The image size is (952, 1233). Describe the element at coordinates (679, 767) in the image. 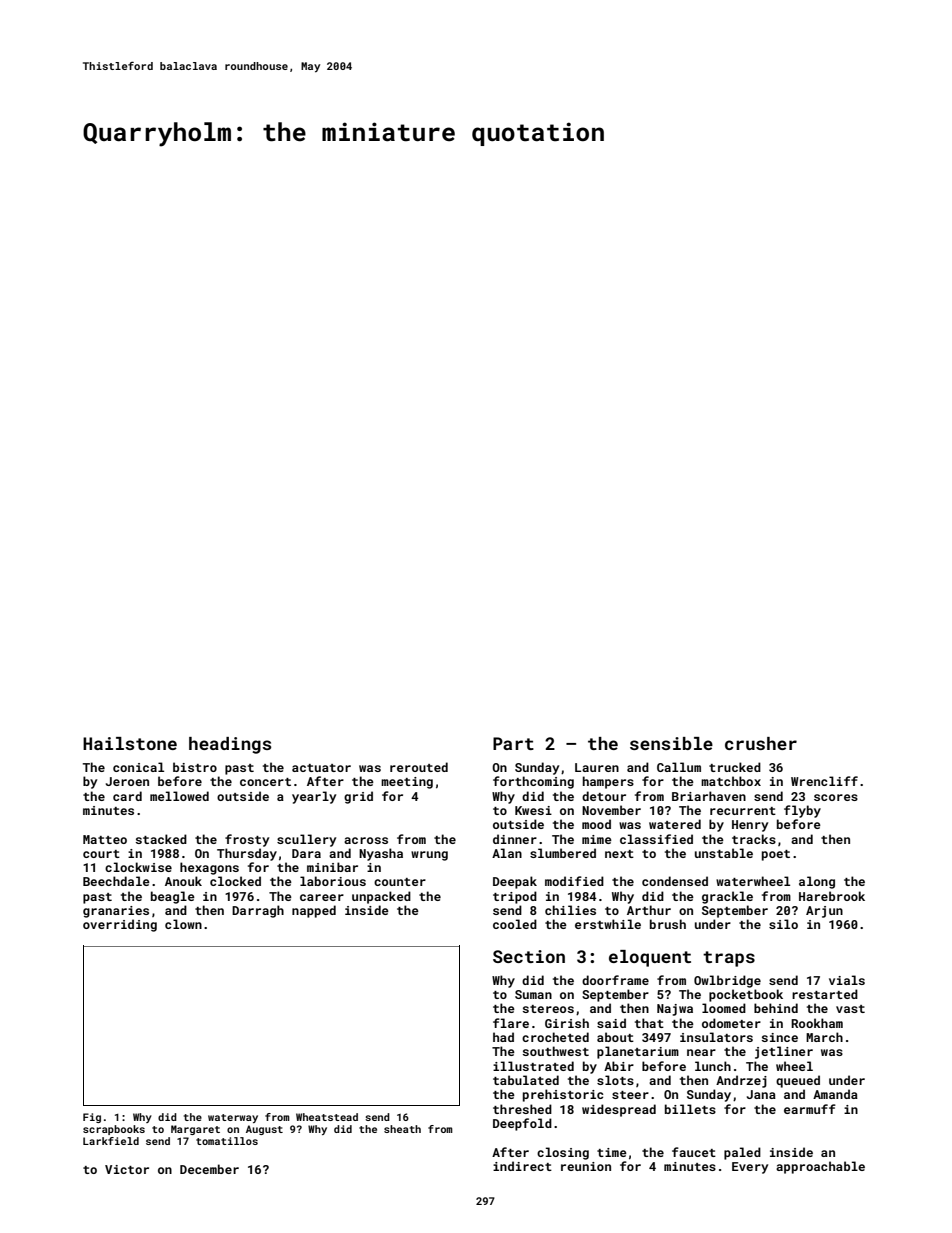

I see `Callum` at that location.
